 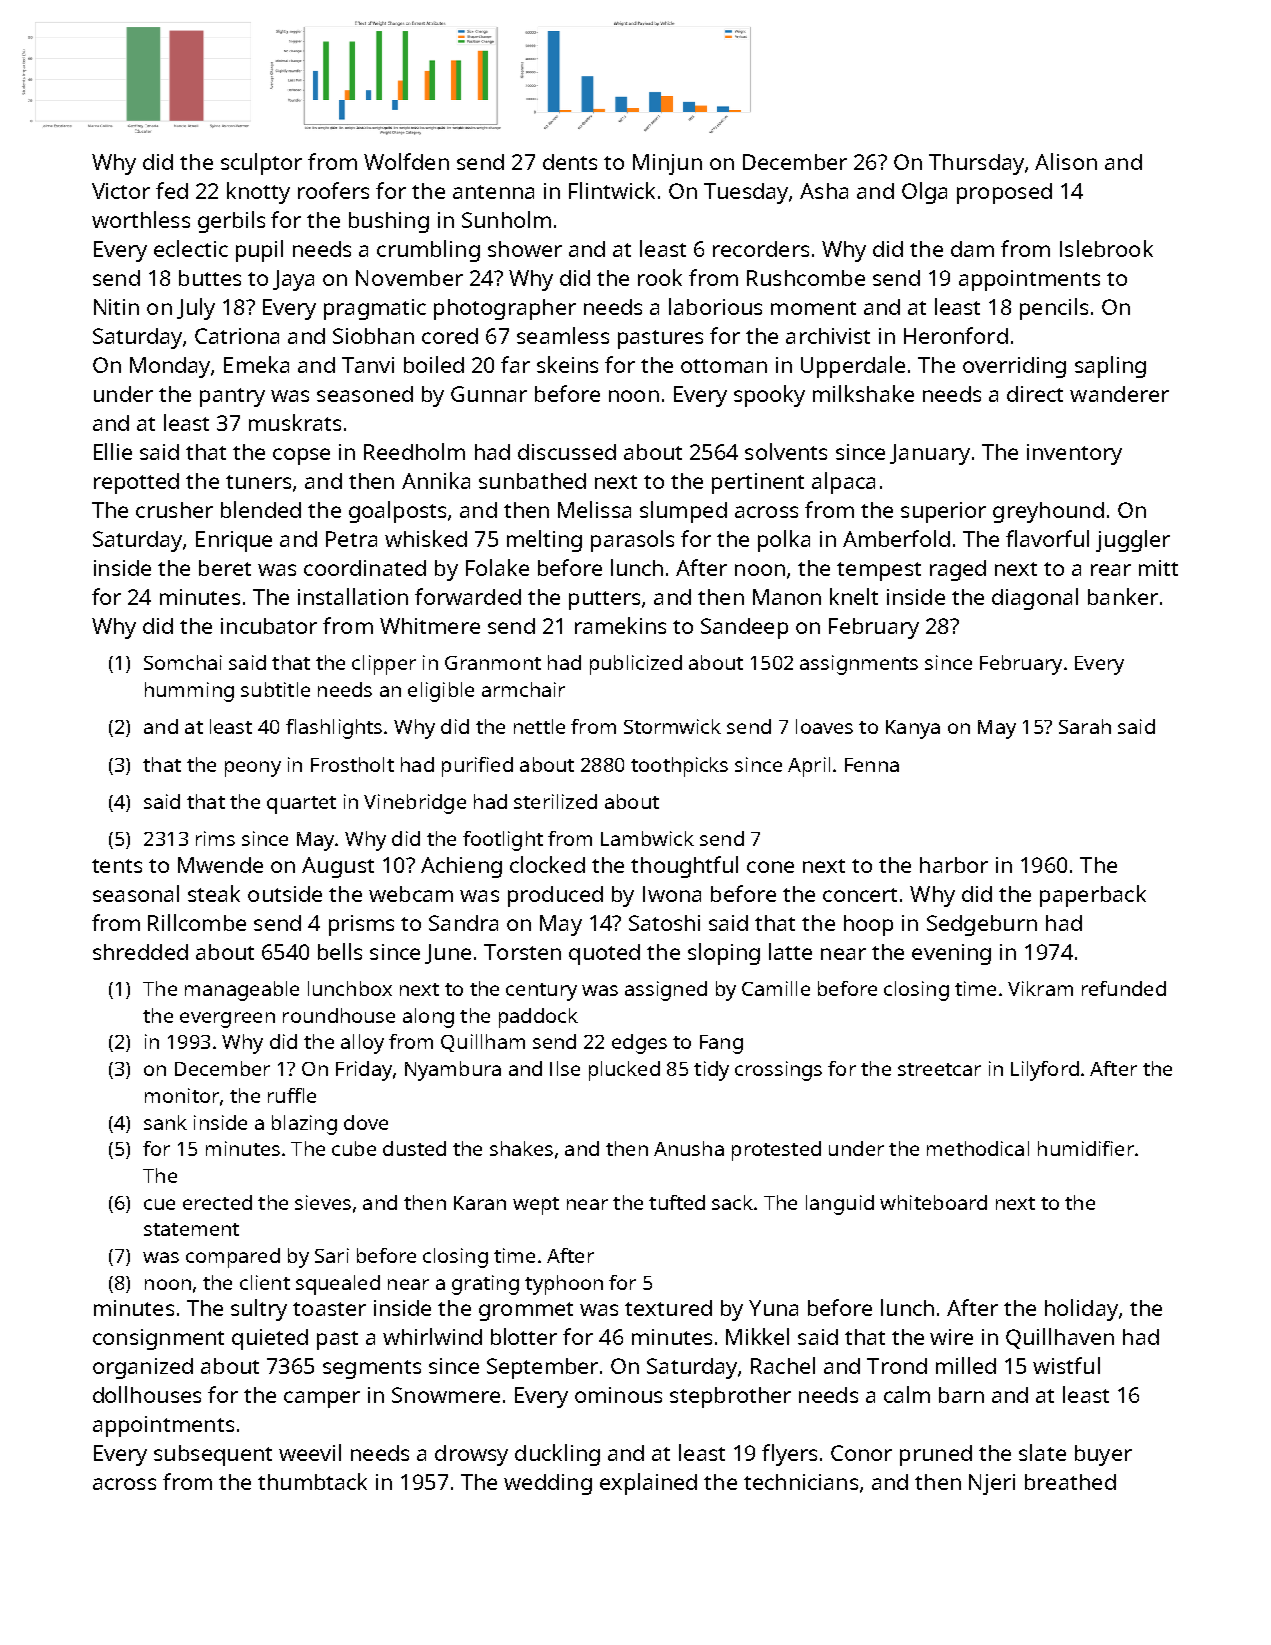 I want to click on humidifier, so click(x=1086, y=1148).
